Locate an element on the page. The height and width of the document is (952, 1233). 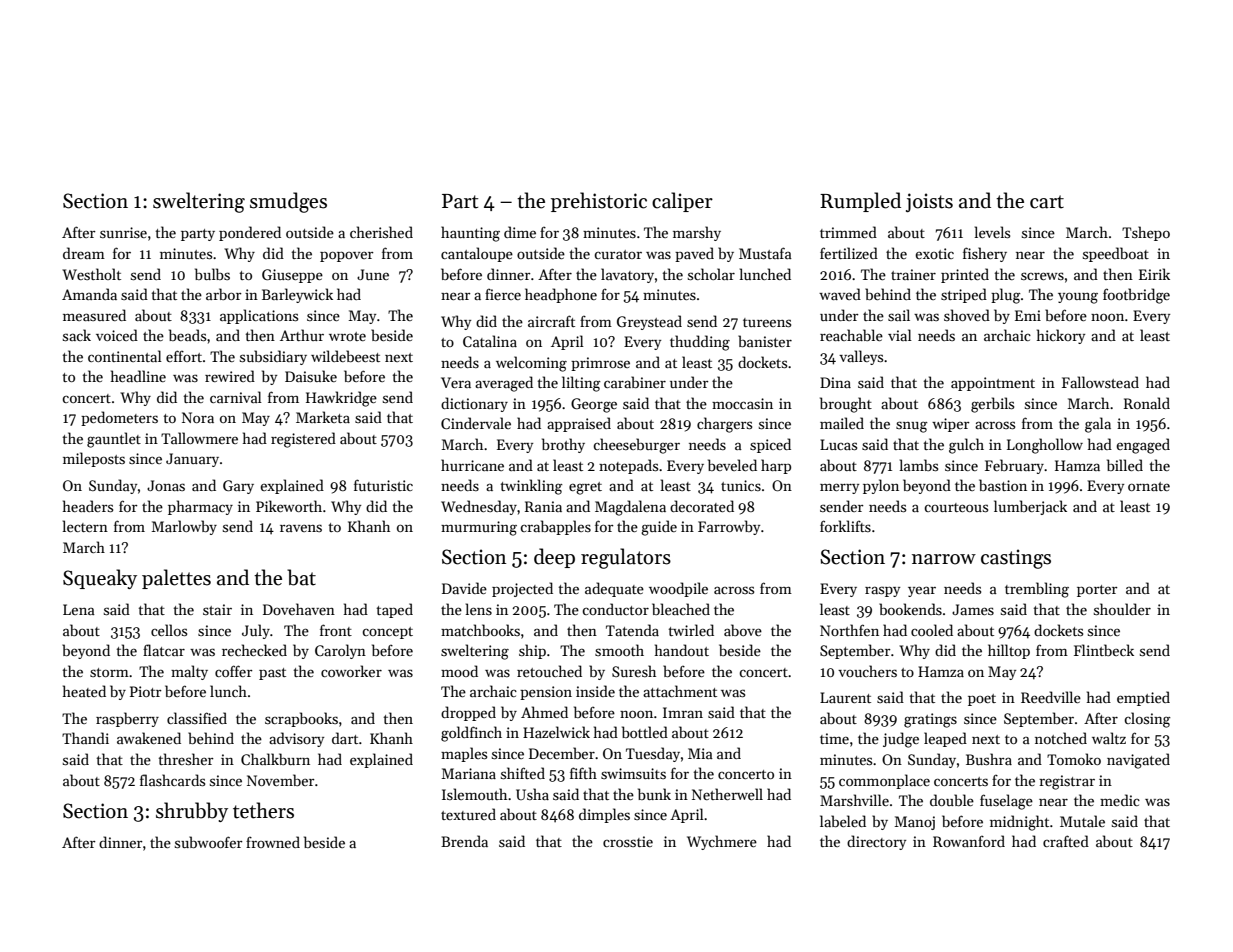
thudding is located at coordinates (700, 343).
